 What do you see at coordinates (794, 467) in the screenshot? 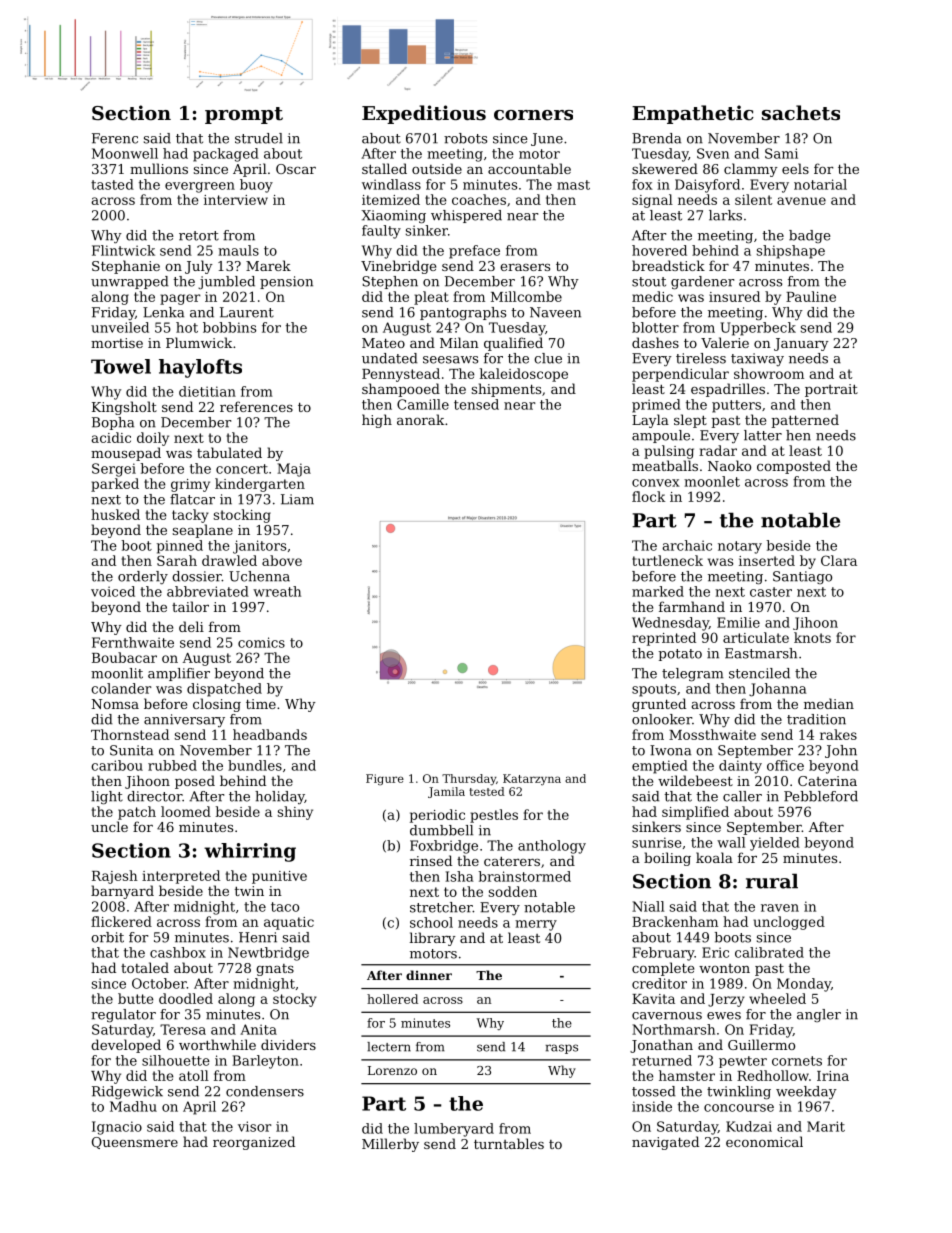
I see `composted` at bounding box center [794, 467].
